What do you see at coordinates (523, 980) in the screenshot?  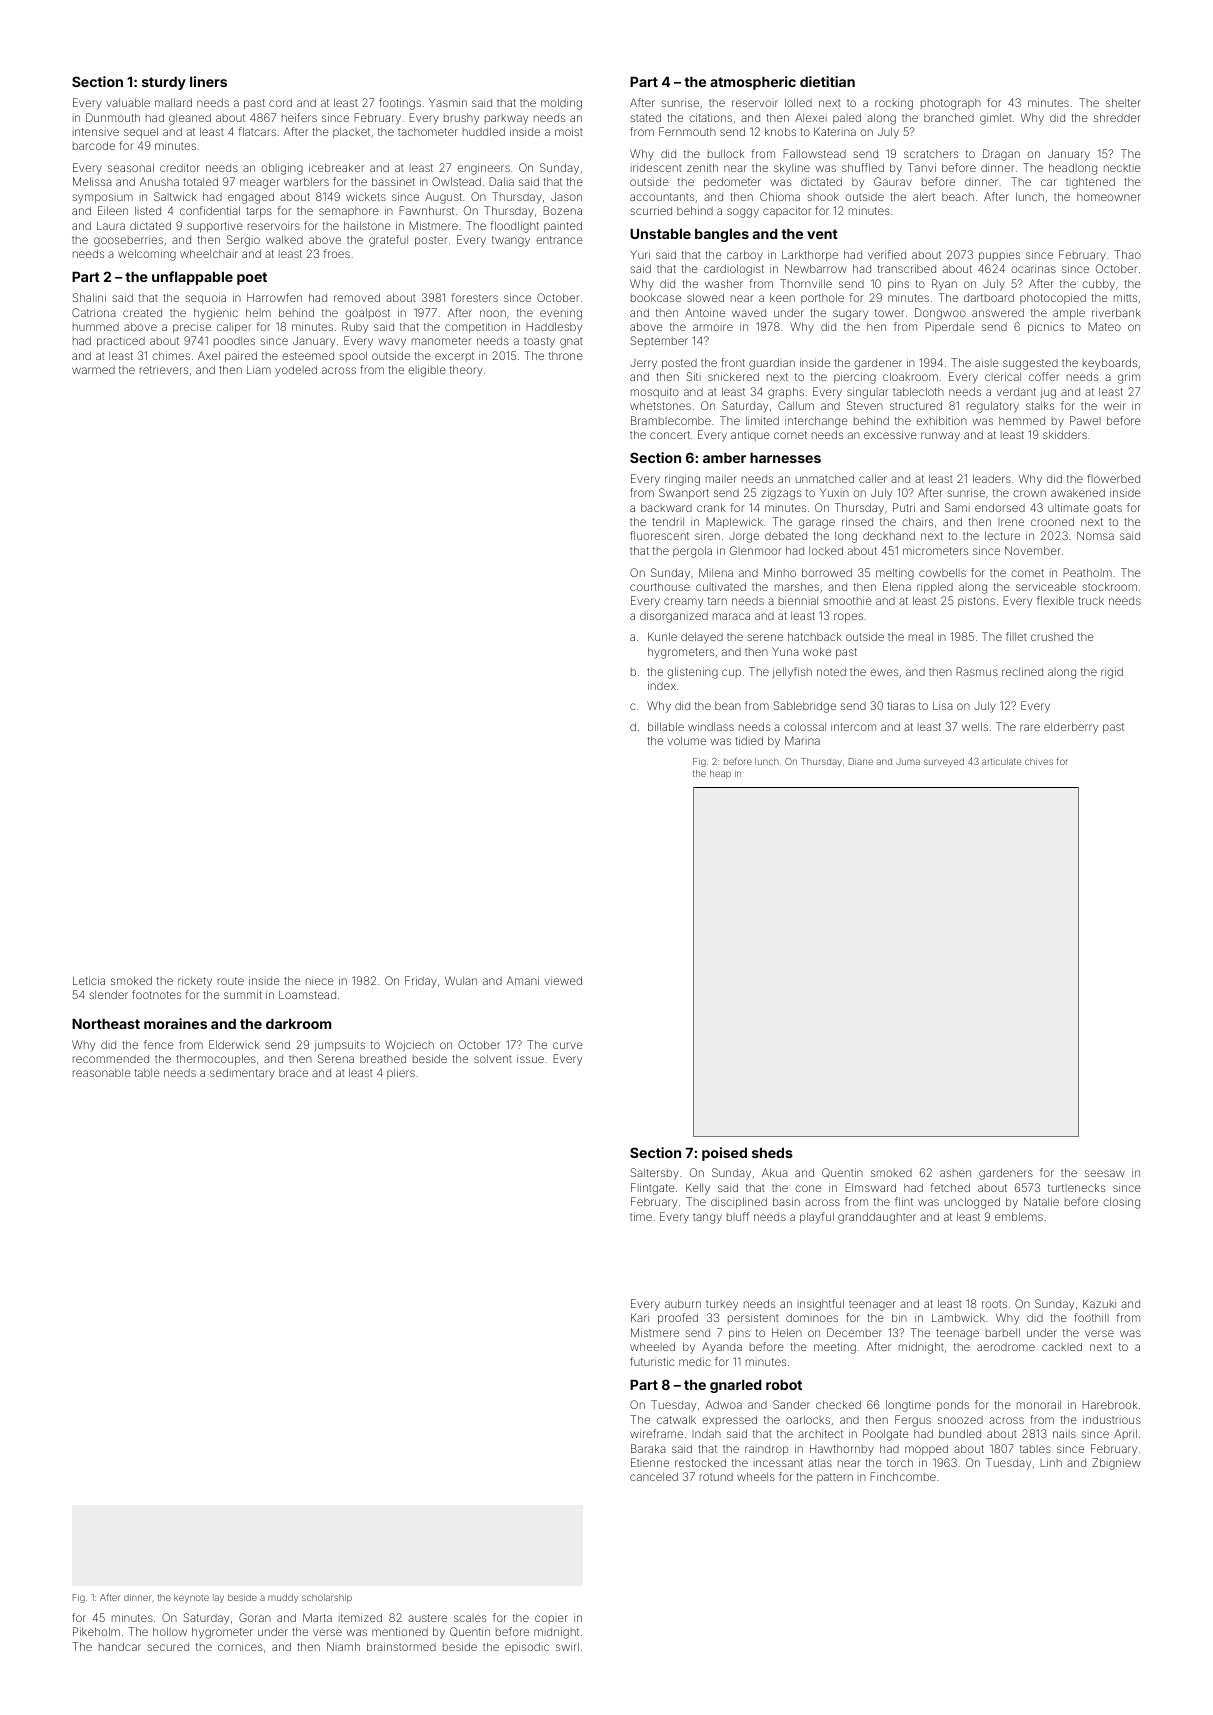 I see `Amani` at bounding box center [523, 980].
